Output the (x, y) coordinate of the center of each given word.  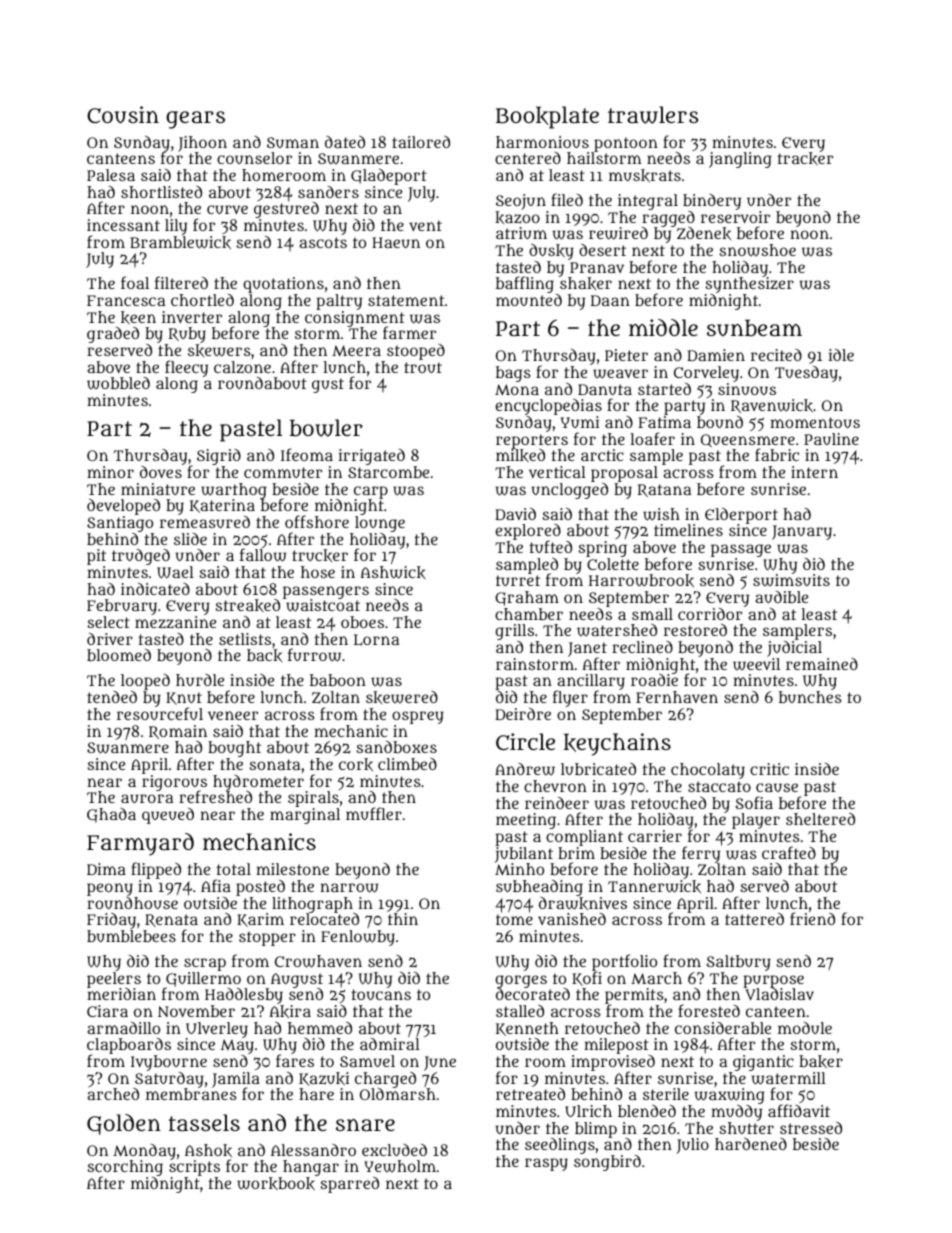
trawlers (653, 115)
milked (520, 455)
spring (602, 549)
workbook (276, 1184)
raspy (546, 1164)
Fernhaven (677, 697)
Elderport (741, 516)
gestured (286, 210)
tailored (421, 142)
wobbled (118, 383)
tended (112, 697)
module (805, 1028)
